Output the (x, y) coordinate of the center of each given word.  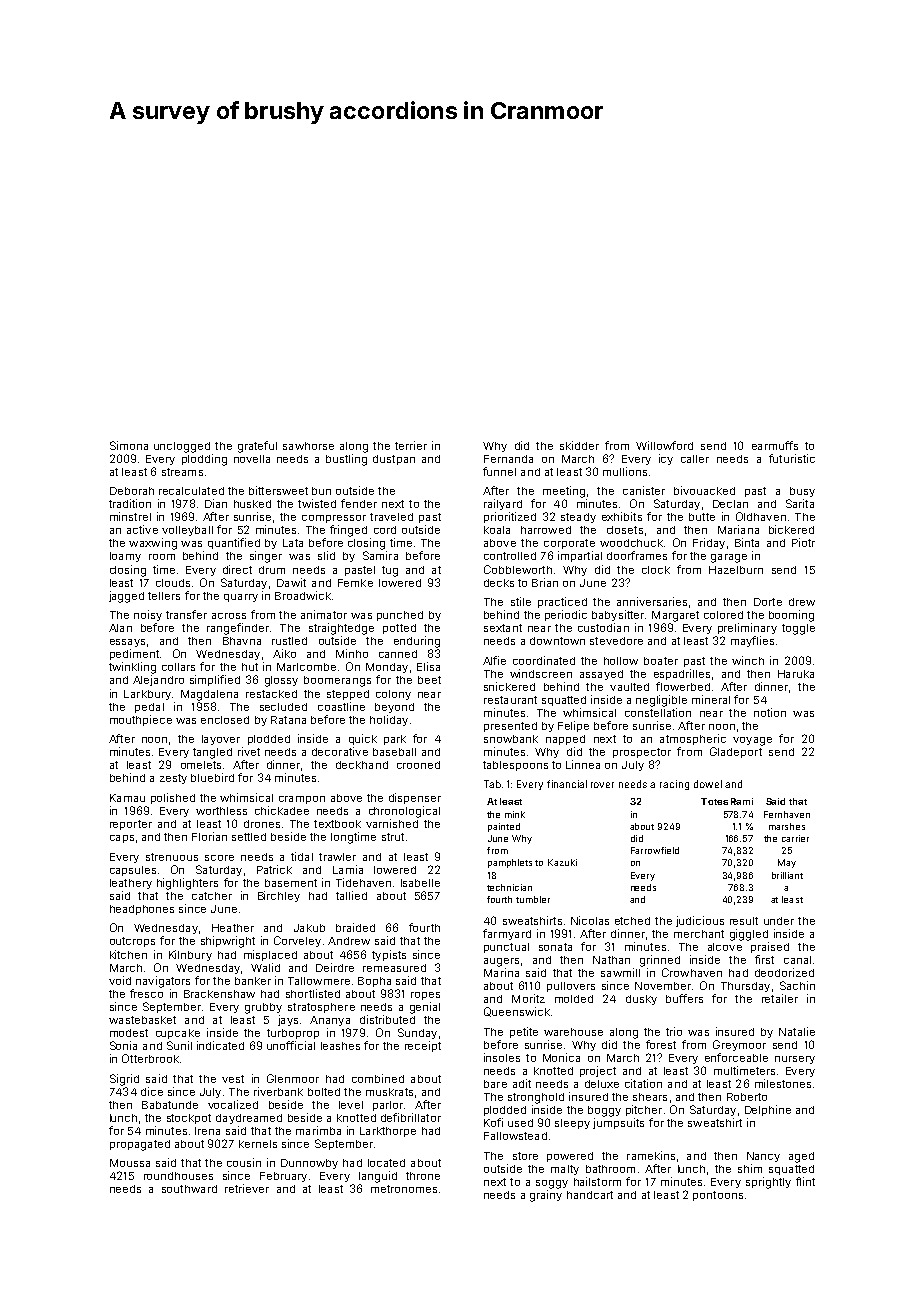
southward (189, 1189)
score (219, 858)
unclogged (182, 447)
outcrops (132, 942)
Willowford (664, 445)
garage (729, 558)
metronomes (404, 1189)
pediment (134, 654)
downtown (557, 641)
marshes (787, 826)
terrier (411, 445)
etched (632, 921)
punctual (506, 948)
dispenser (415, 798)
